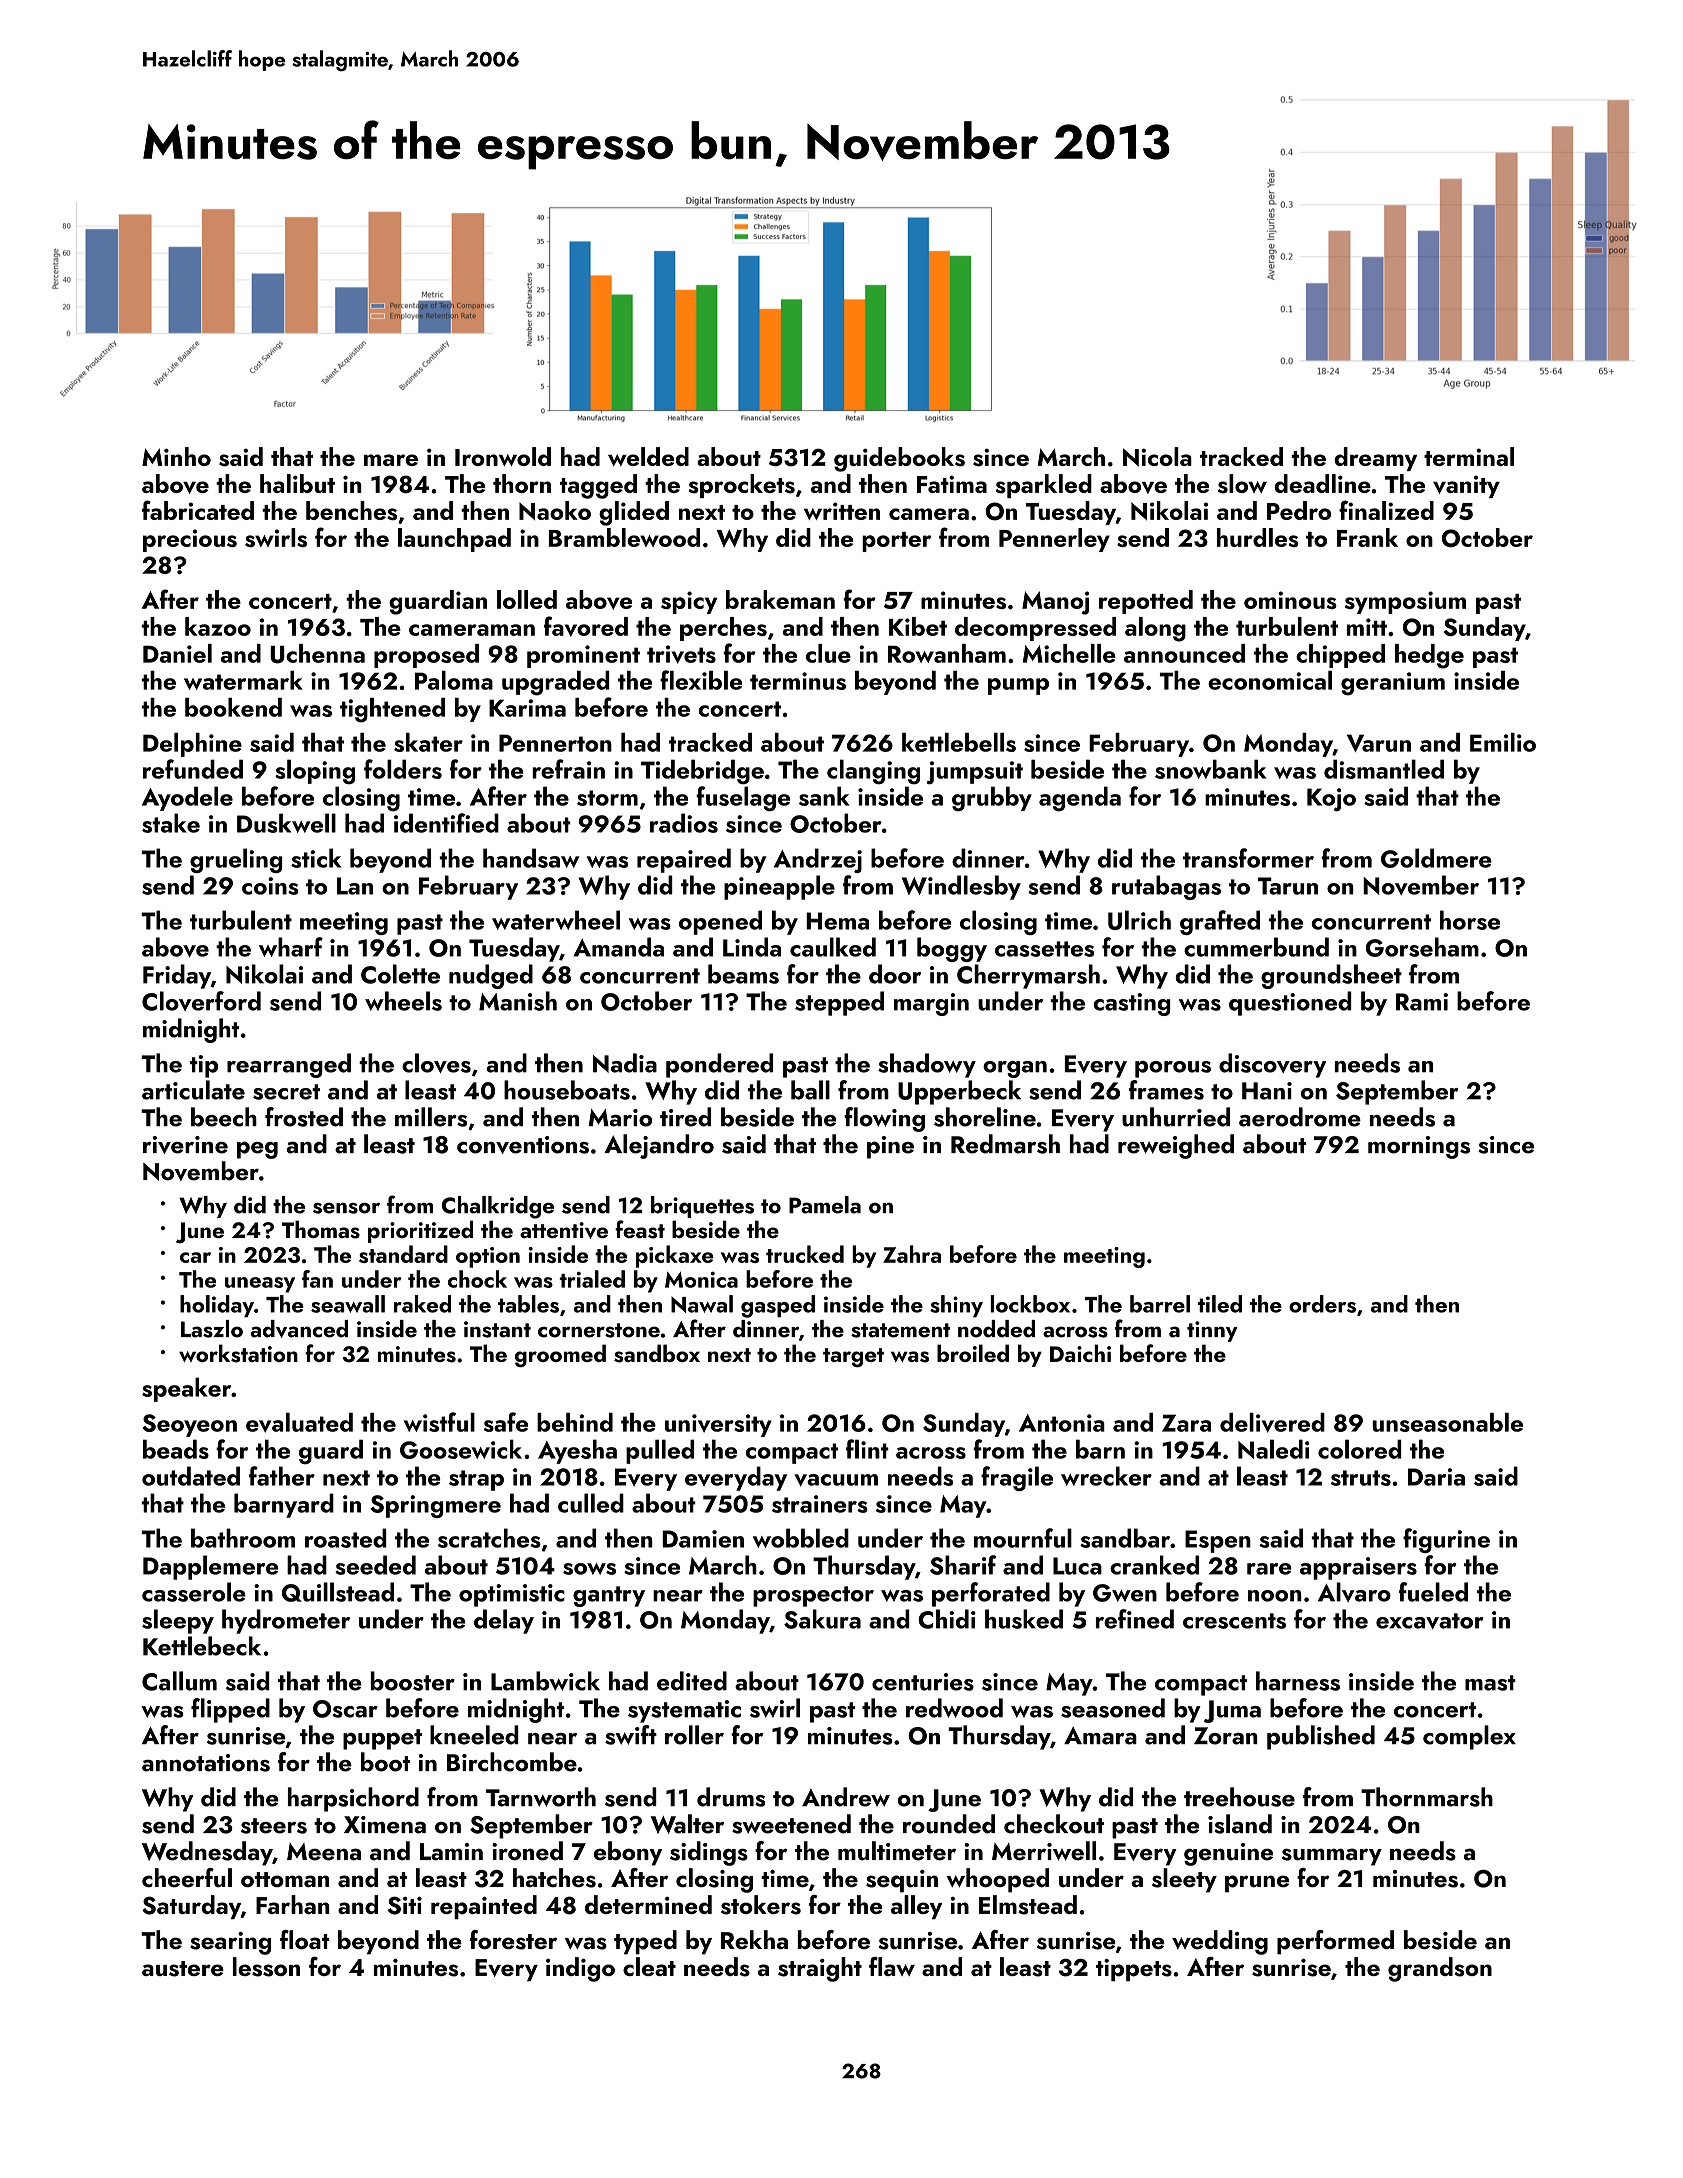  I want to click on guidebooks, so click(899, 459).
